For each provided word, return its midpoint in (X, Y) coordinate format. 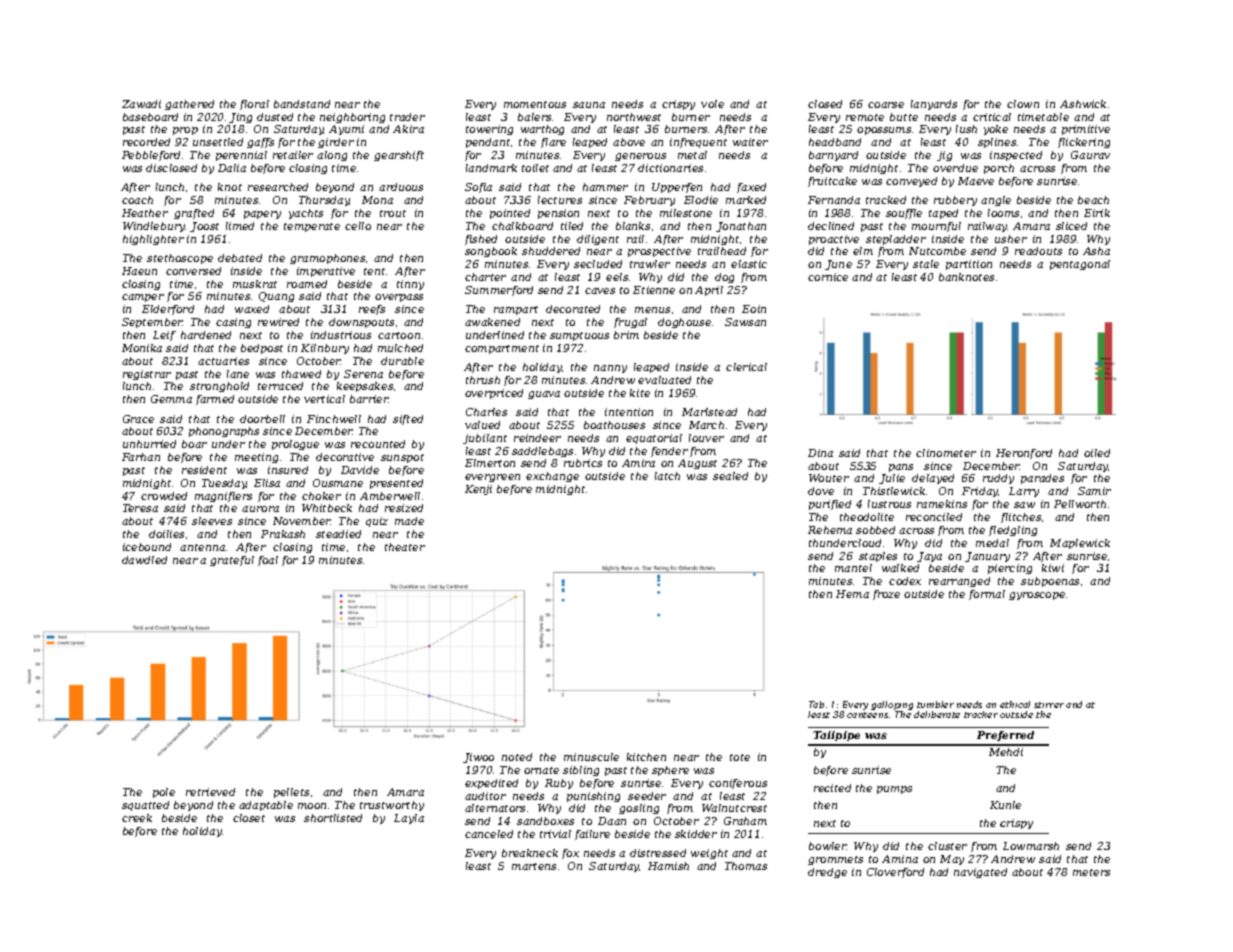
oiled (1097, 453)
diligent (598, 240)
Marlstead (709, 412)
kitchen (646, 757)
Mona (377, 200)
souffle (904, 214)
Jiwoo (478, 758)
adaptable (266, 806)
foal (268, 561)
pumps (894, 790)
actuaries (223, 361)
